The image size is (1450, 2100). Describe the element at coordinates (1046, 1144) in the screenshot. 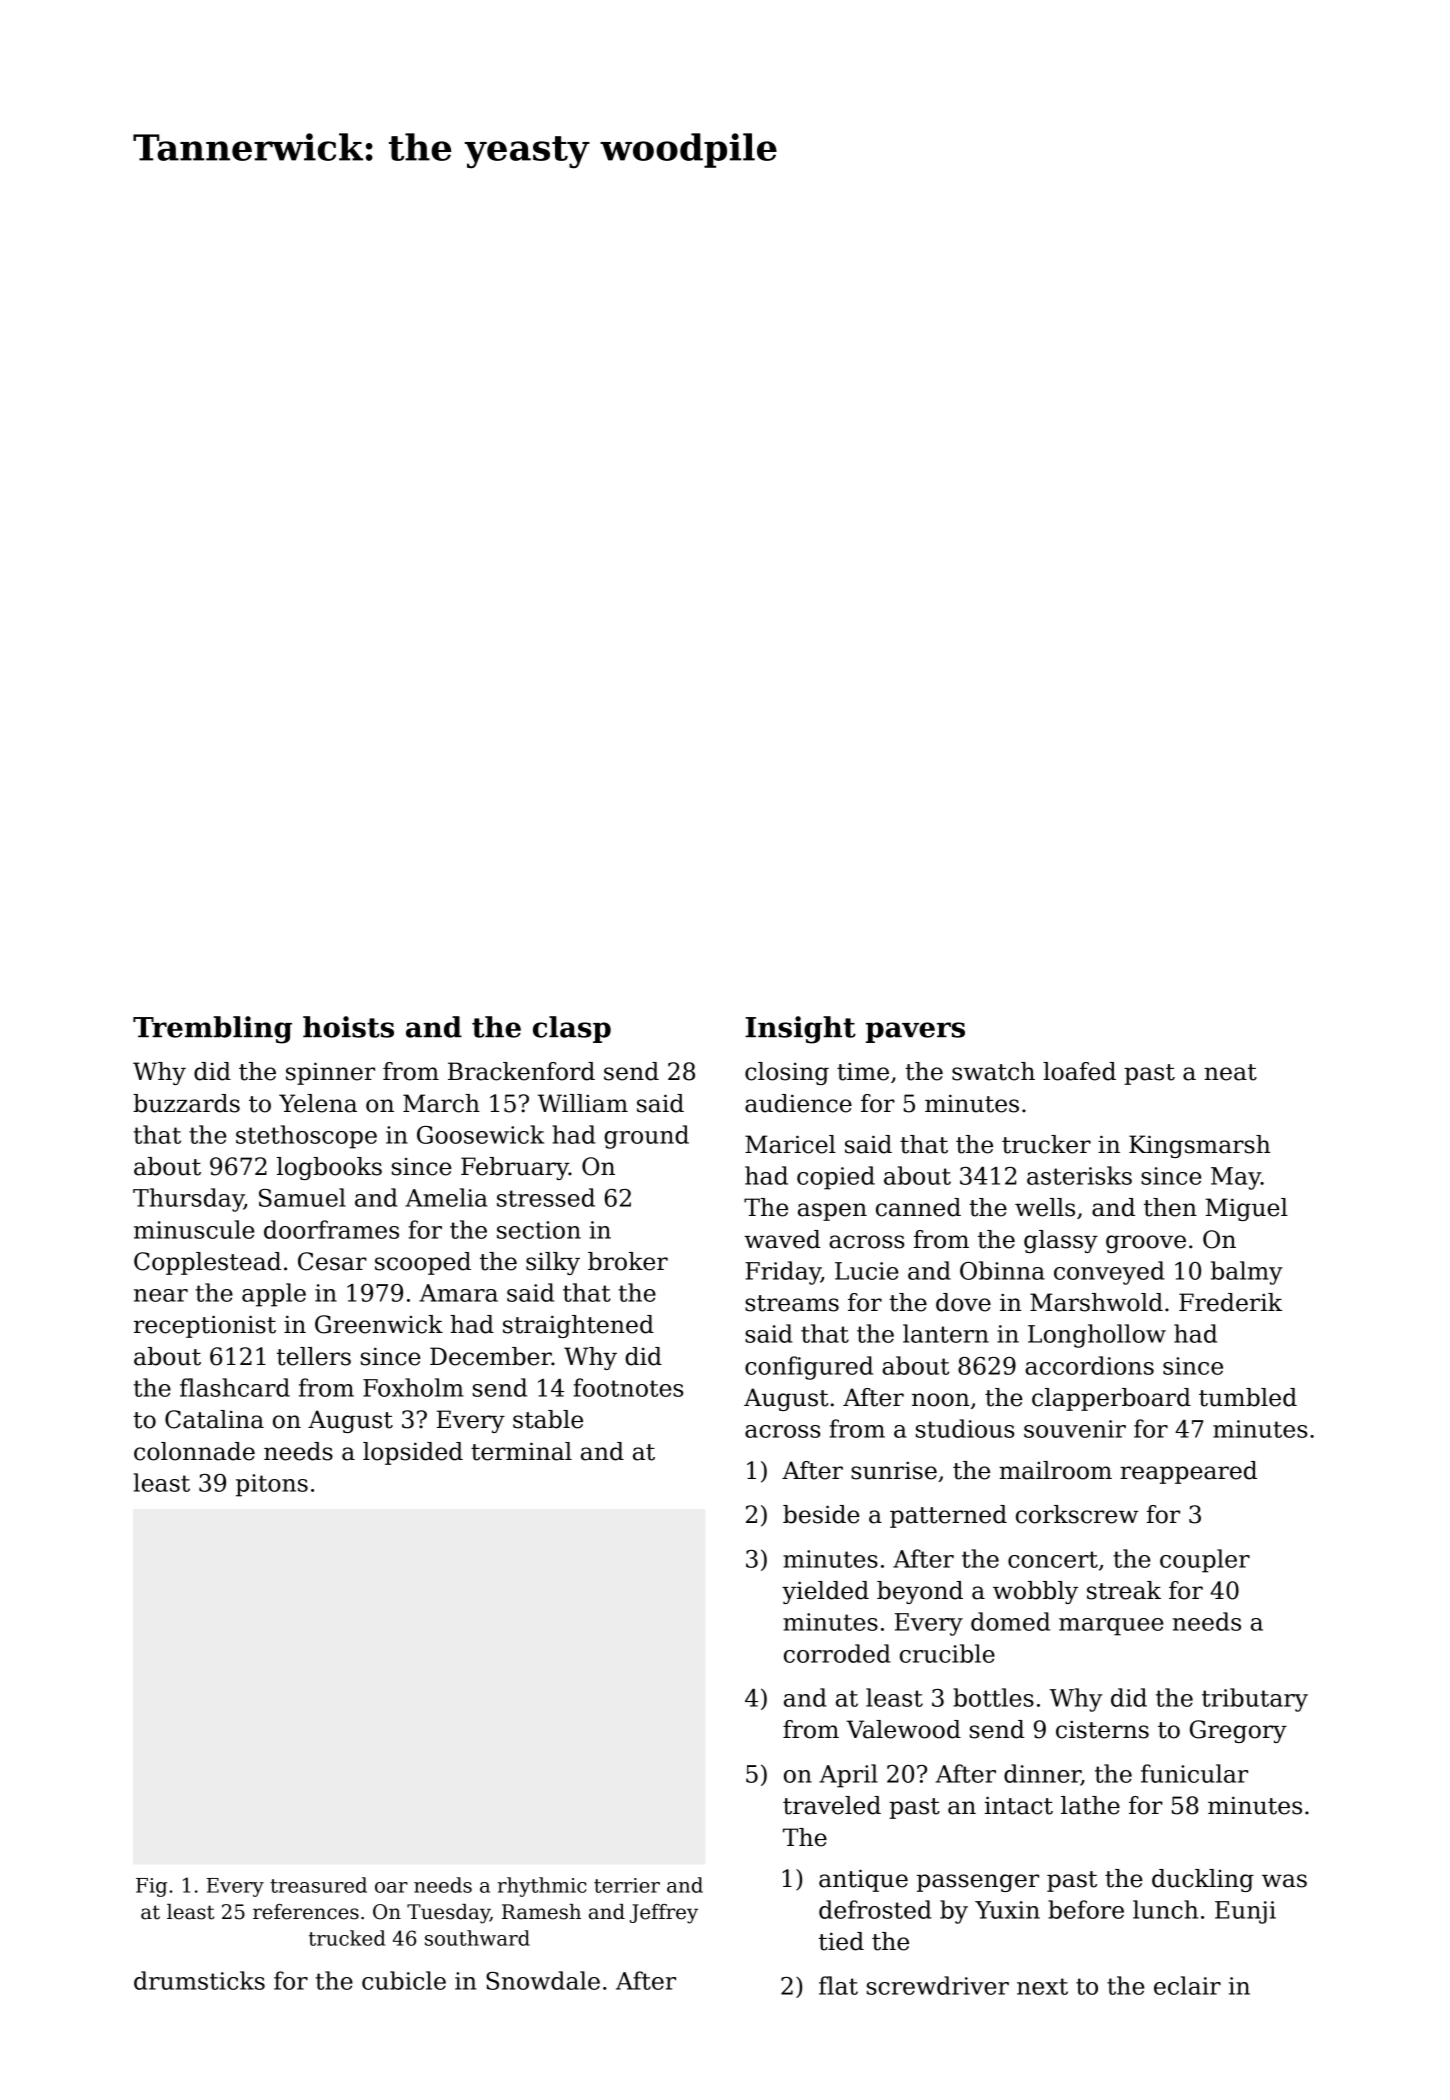

I see `trucker` at that location.
